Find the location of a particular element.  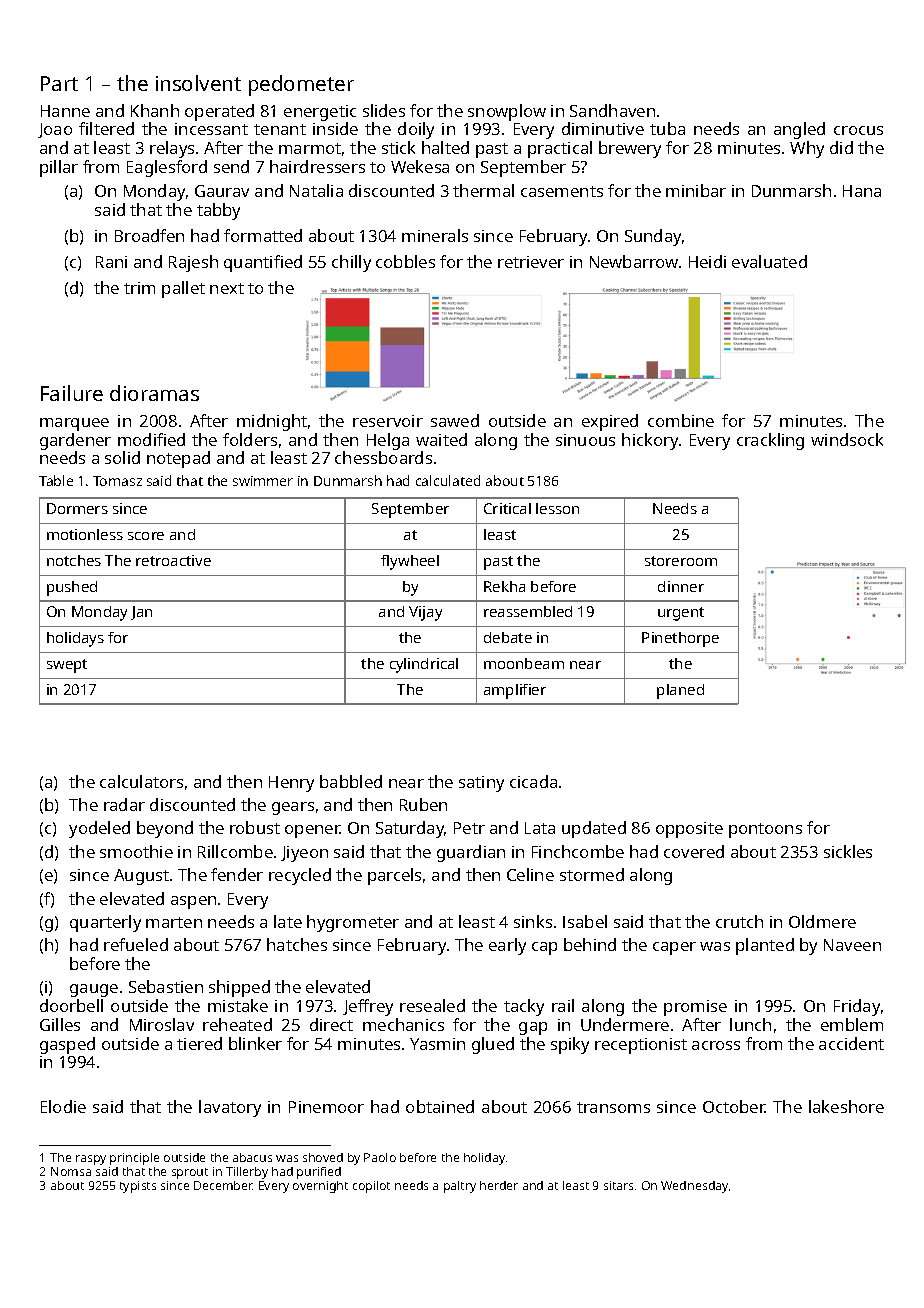

snowplow is located at coordinates (507, 112).
